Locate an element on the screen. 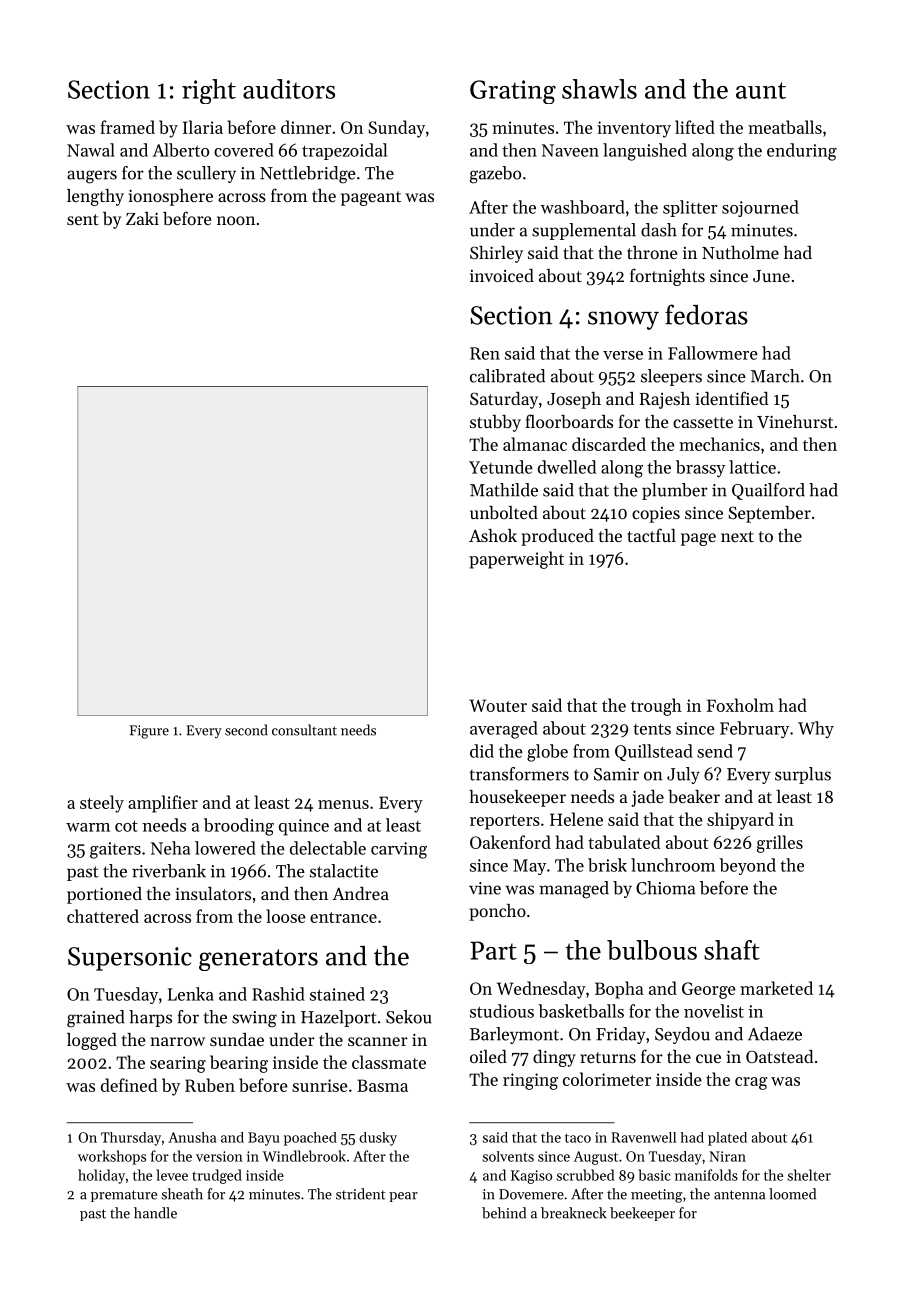 The width and height of the screenshot is (908, 1316). Part is located at coordinates (493, 950).
